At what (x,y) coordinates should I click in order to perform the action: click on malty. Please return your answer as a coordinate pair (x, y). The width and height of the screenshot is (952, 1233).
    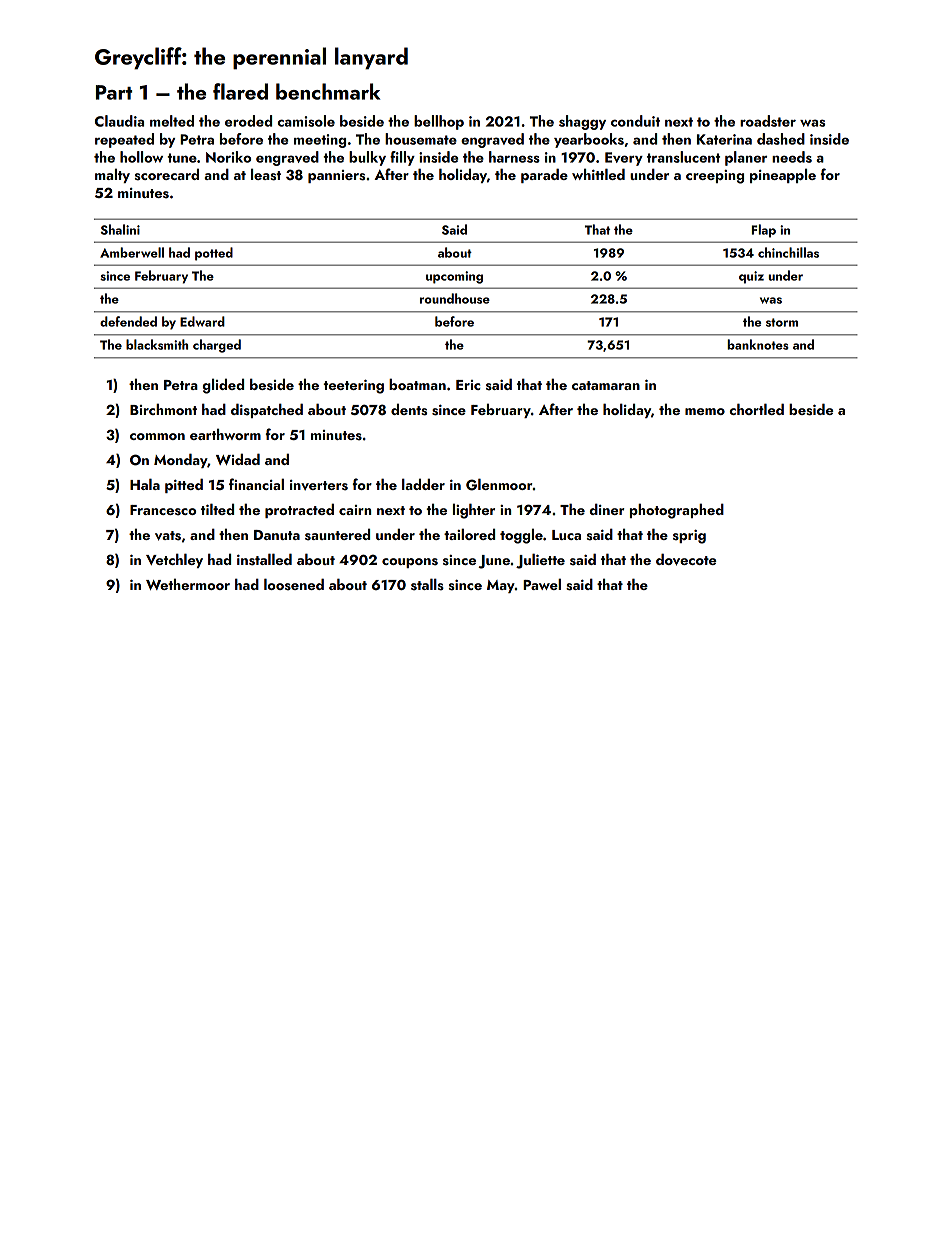
    Looking at the image, I should click on (112, 176).
